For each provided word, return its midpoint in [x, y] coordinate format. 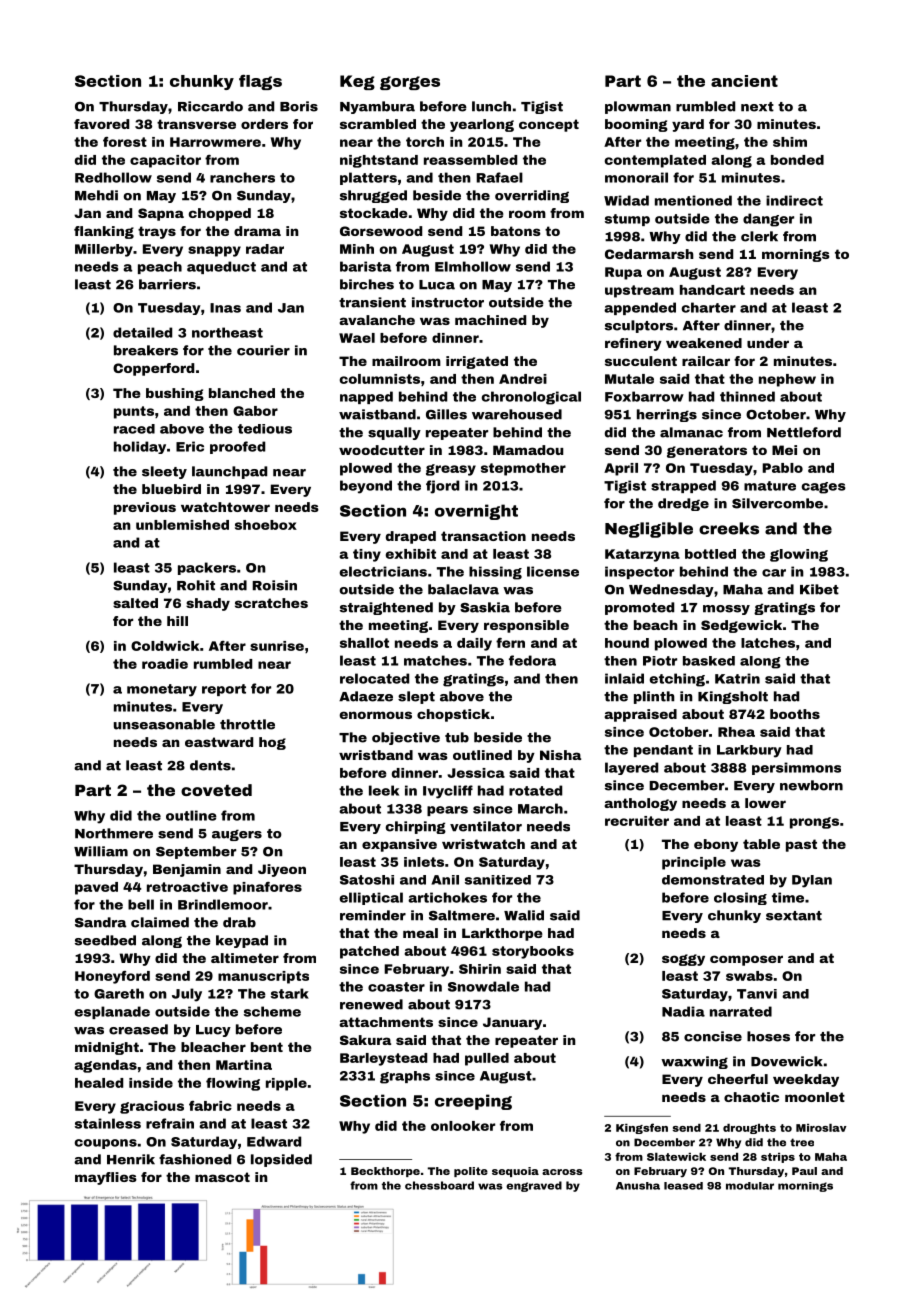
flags [260, 82]
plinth [654, 697]
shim [790, 142]
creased [138, 1029]
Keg [357, 82]
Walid [524, 915]
